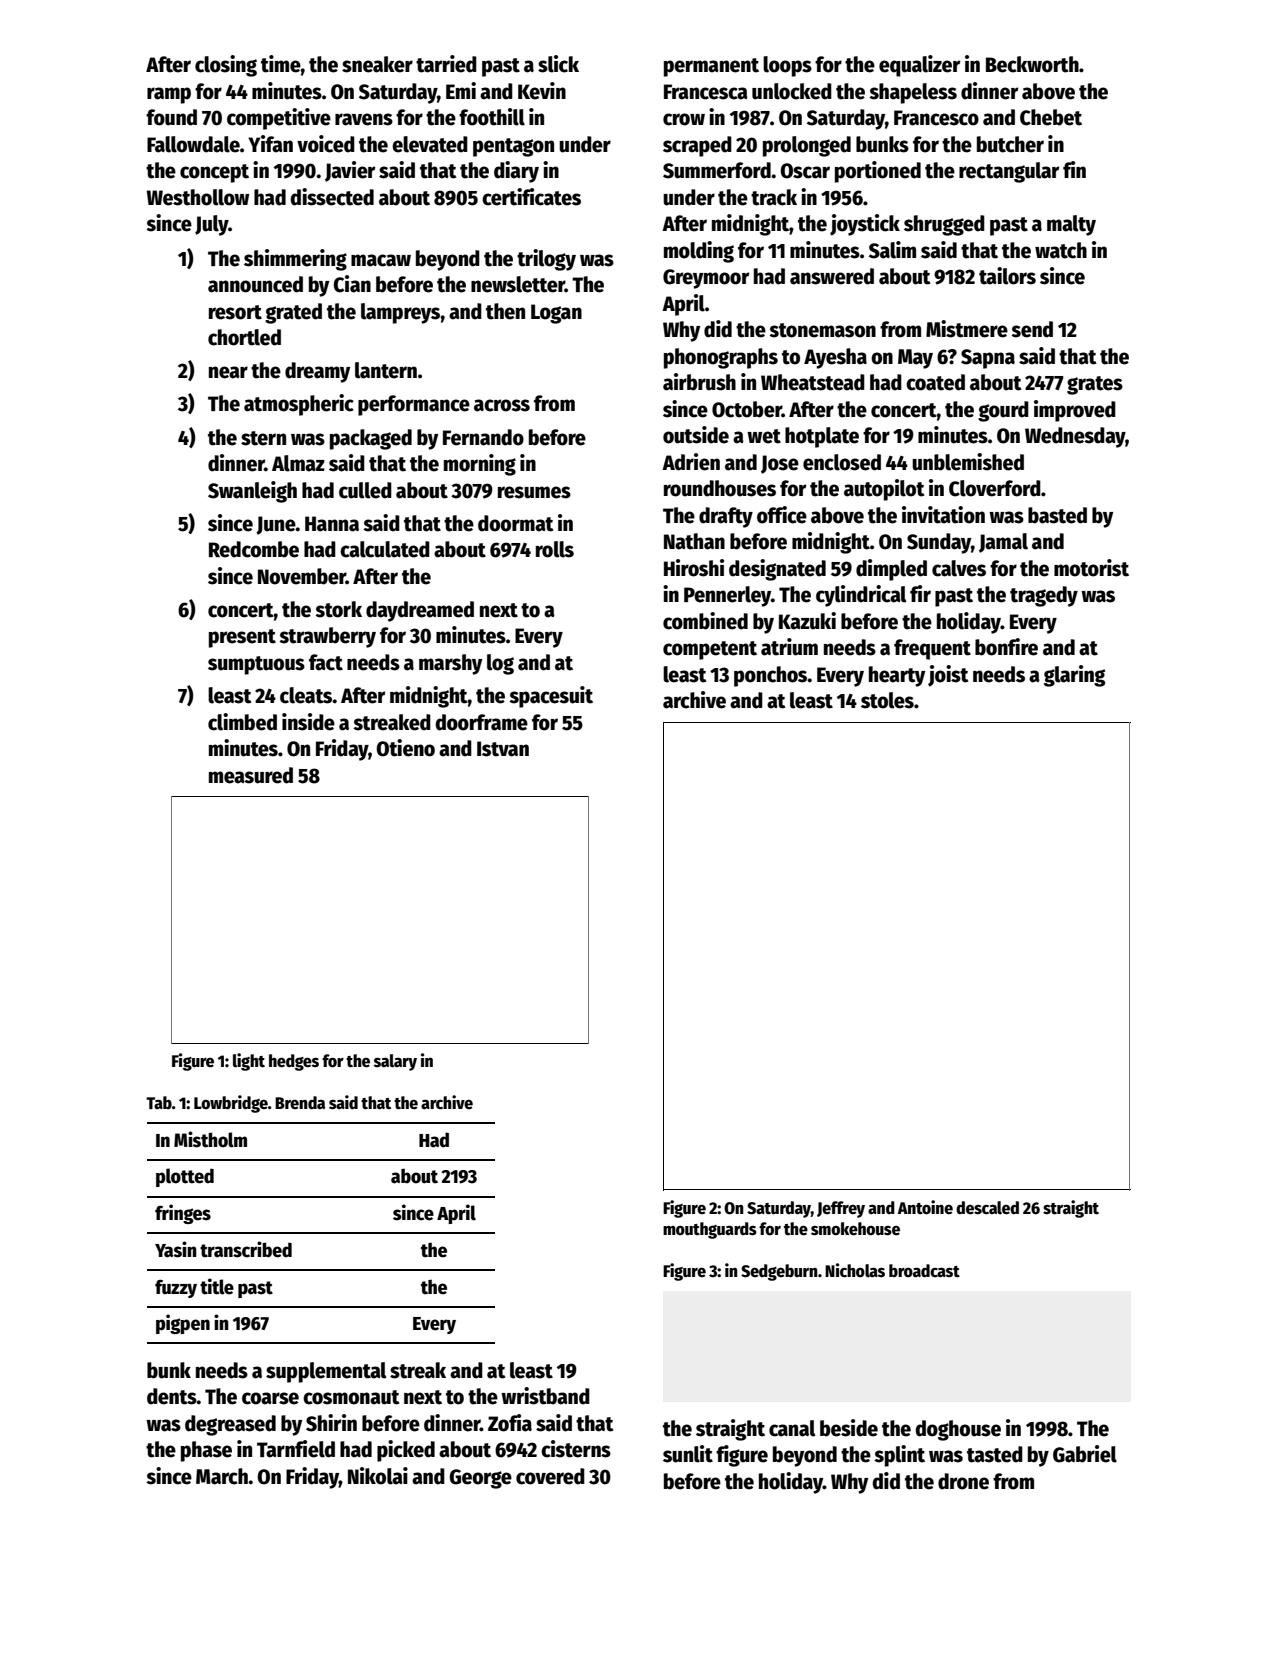 The image size is (1277, 1653). I want to click on measured, so click(251, 775).
